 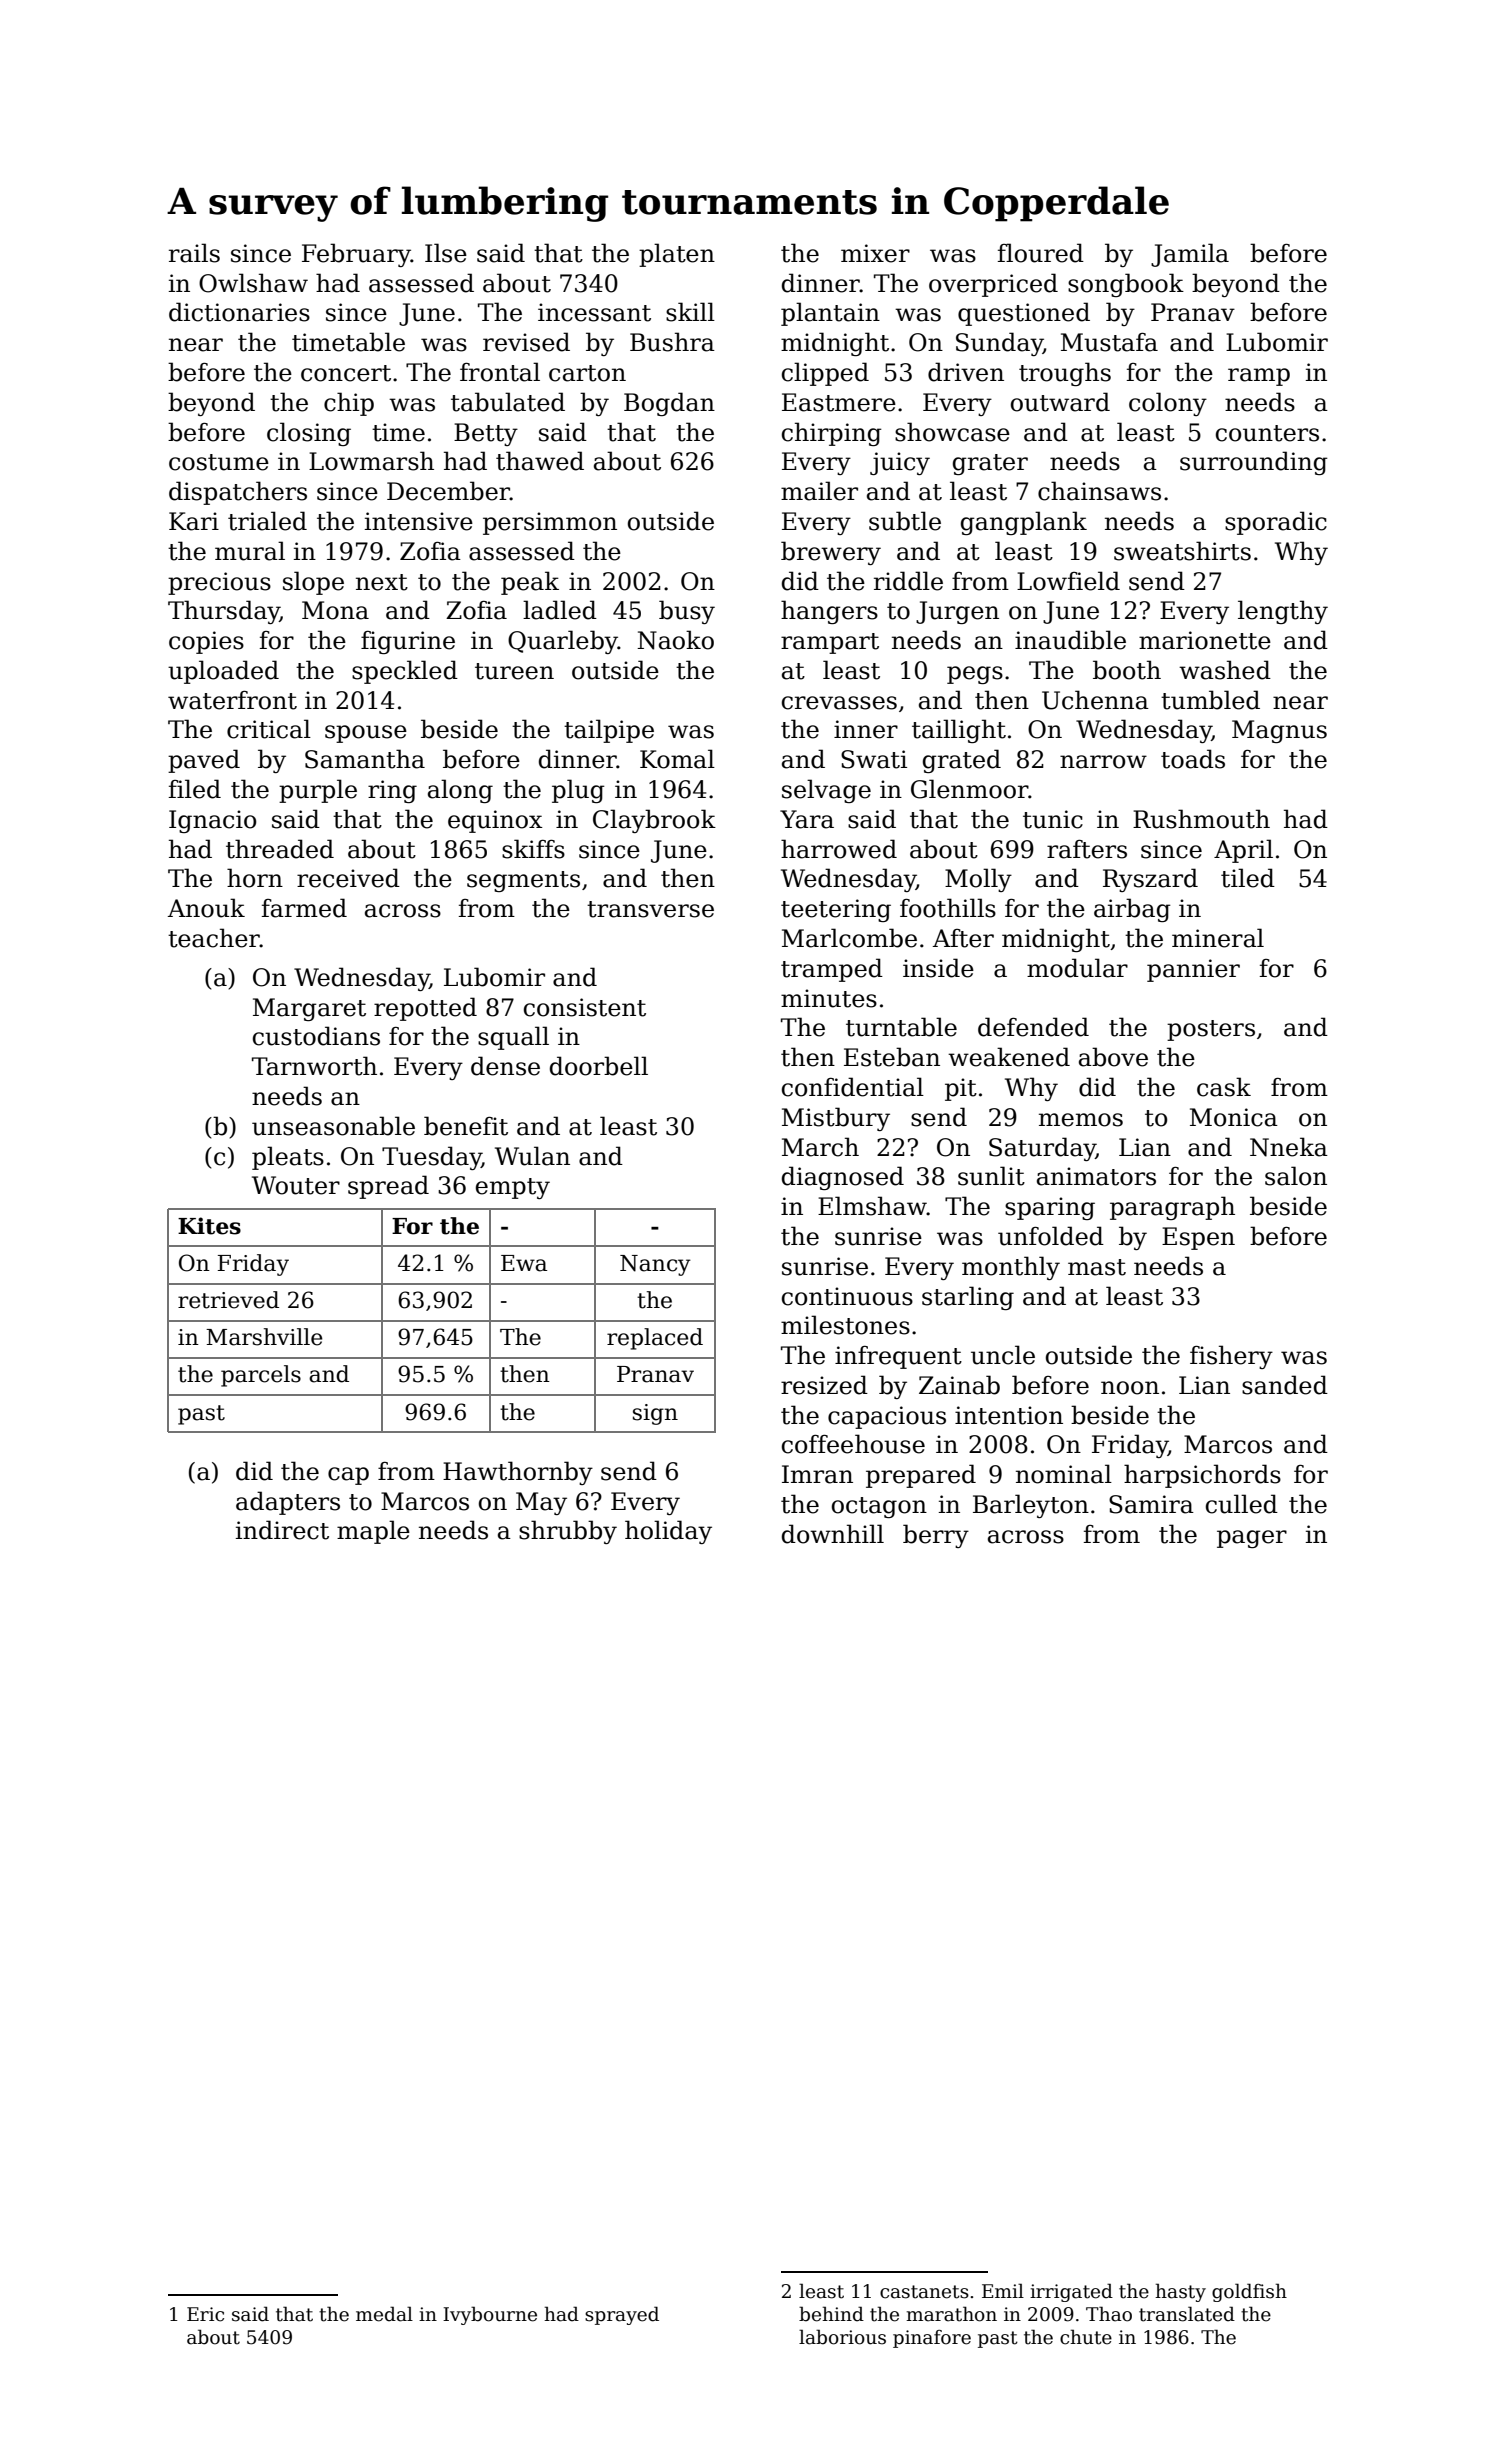 What do you see at coordinates (1190, 255) in the screenshot?
I see `Jamila` at bounding box center [1190, 255].
